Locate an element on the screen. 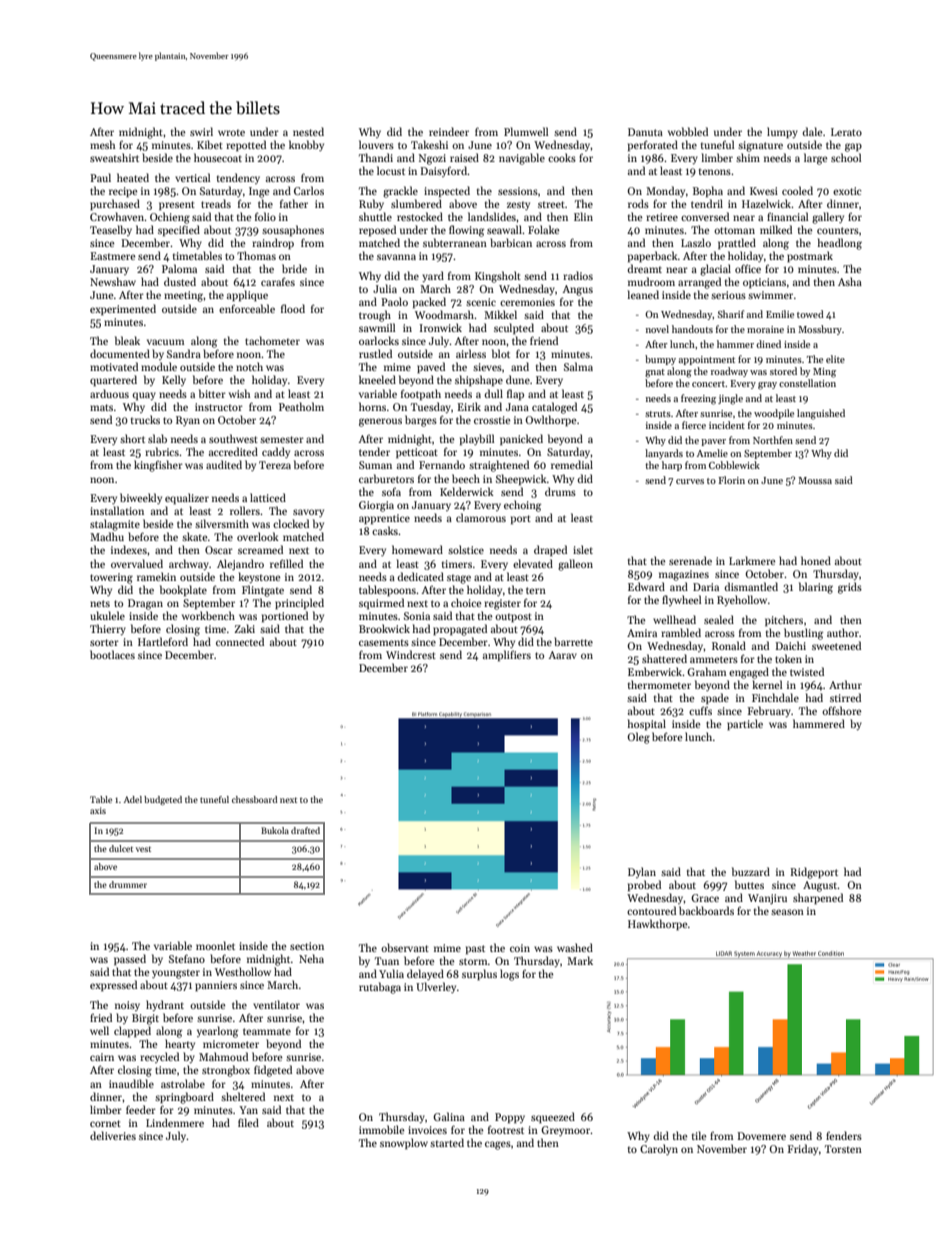 This screenshot has height=1233, width=952. Adel is located at coordinates (133, 799).
